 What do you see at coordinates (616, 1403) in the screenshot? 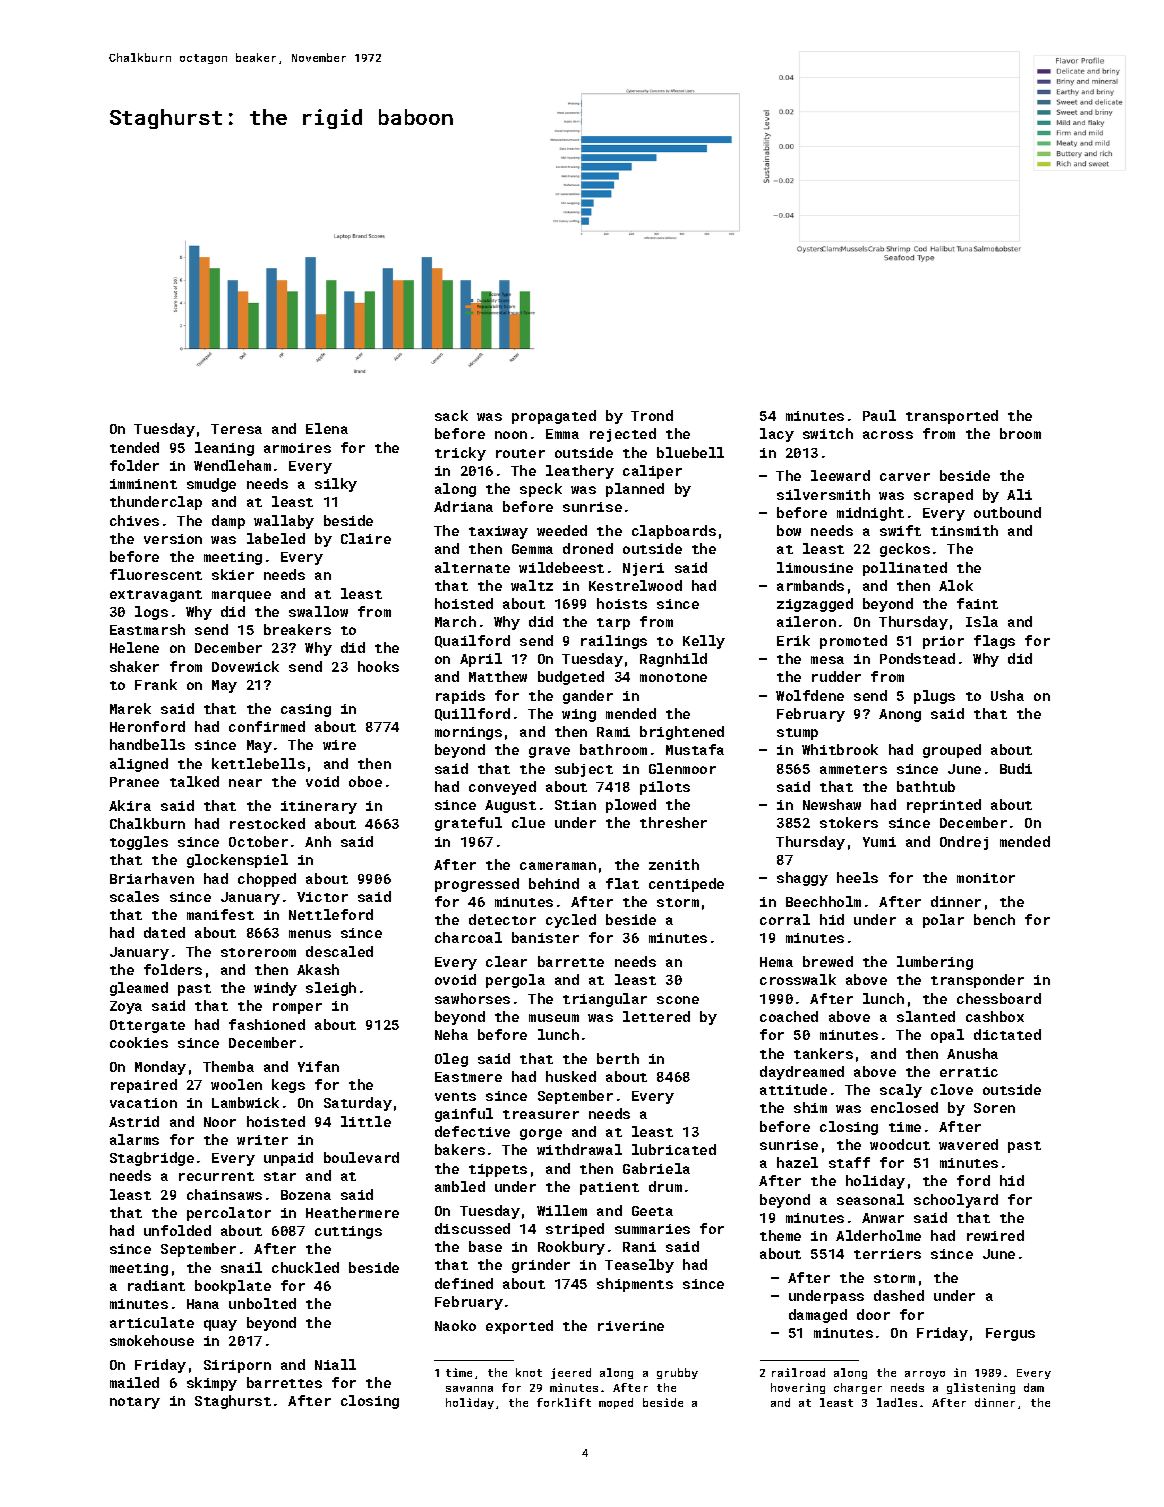
I see `moped` at bounding box center [616, 1403].
